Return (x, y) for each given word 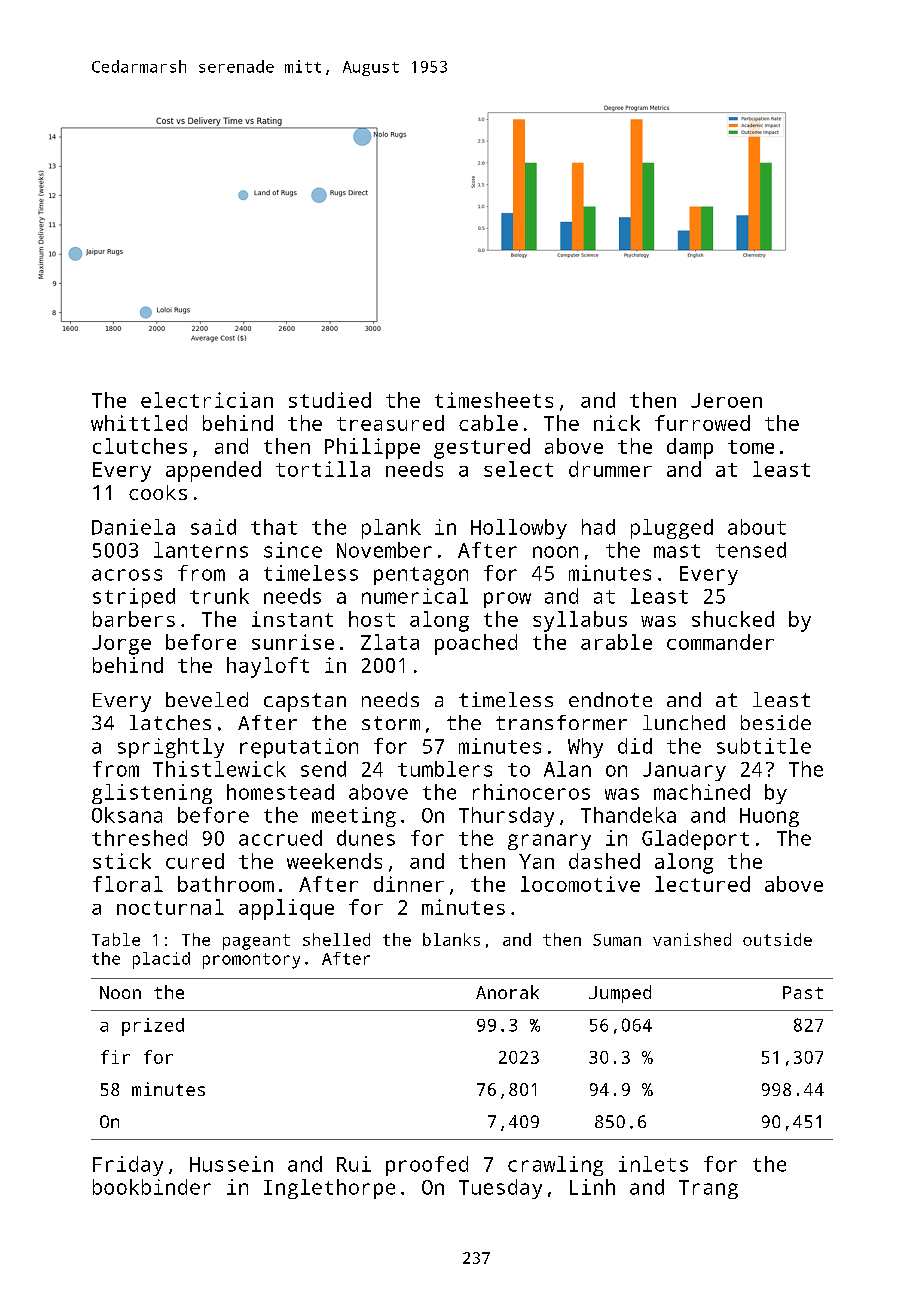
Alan (567, 769)
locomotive (580, 884)
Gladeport (695, 840)
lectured (702, 884)
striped (134, 598)
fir (115, 1057)
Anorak (507, 992)
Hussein (231, 1164)
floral (128, 884)
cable (488, 423)
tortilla (323, 469)
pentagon (421, 576)
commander (720, 642)
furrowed (702, 423)
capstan (305, 702)
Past (803, 992)
